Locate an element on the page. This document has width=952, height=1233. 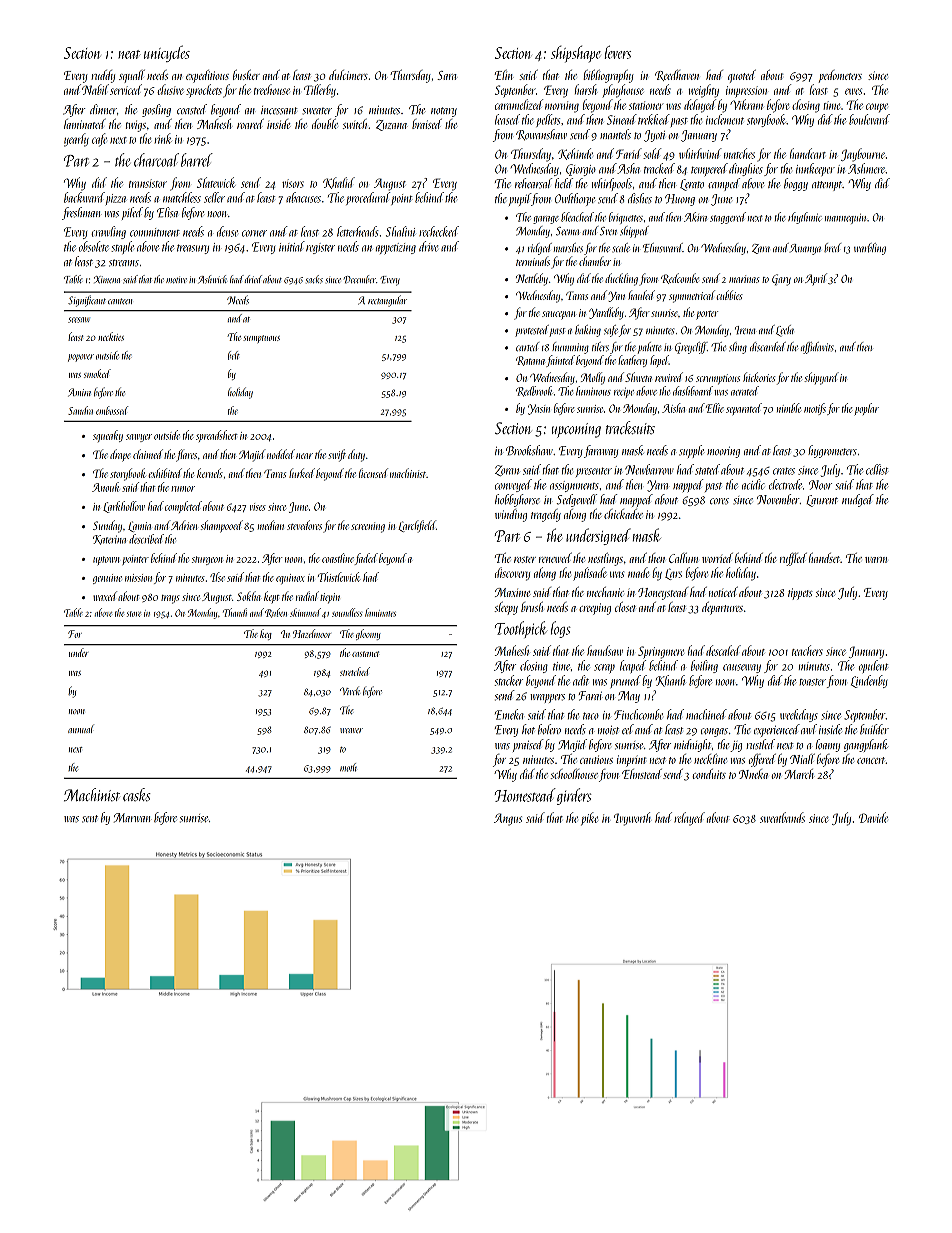
Owlthorpe is located at coordinates (575, 199).
